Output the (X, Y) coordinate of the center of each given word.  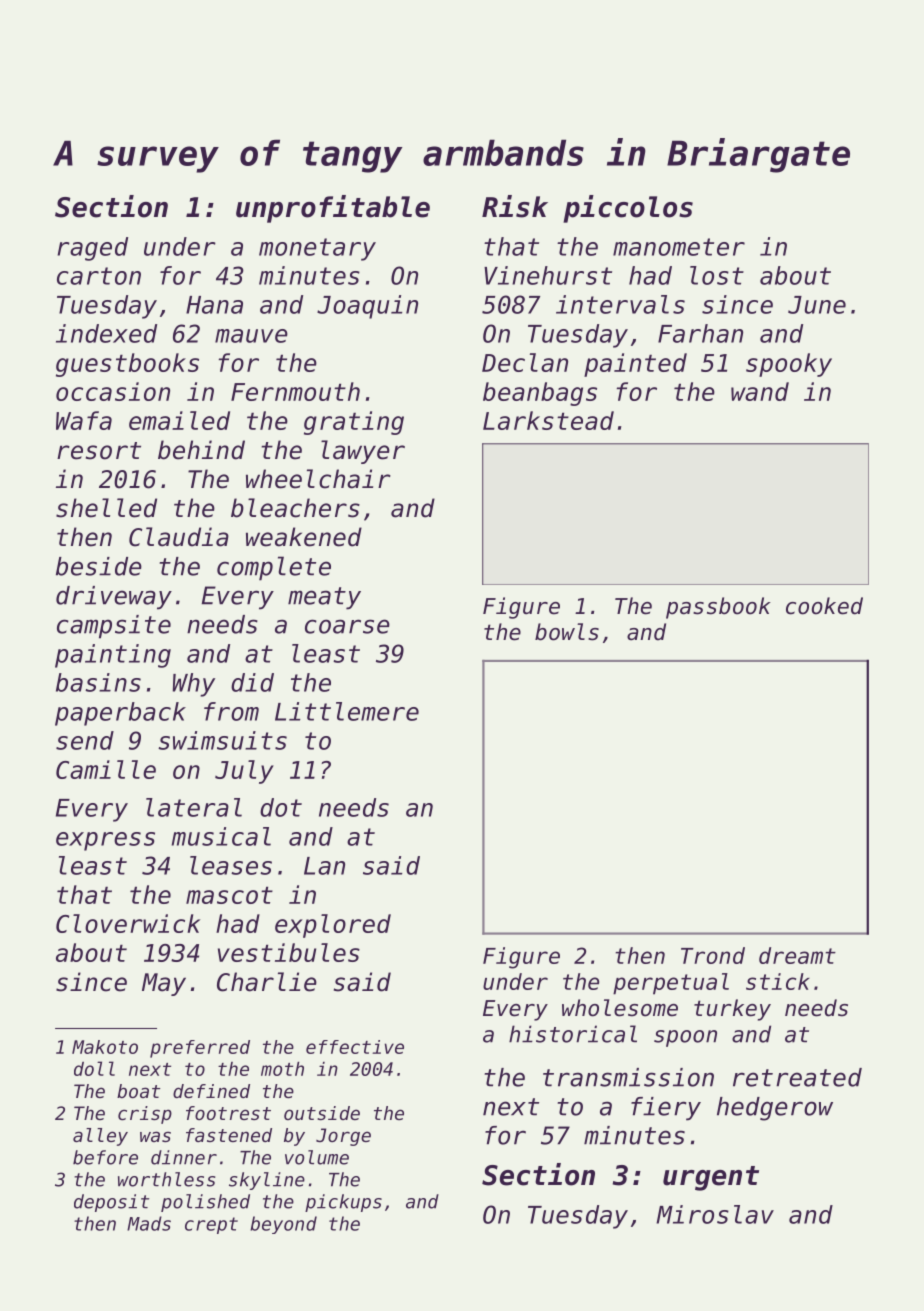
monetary (317, 249)
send (85, 740)
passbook (718, 608)
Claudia (179, 537)
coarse (347, 626)
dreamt (797, 955)
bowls (567, 632)
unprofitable (333, 209)
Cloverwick (128, 923)
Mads (149, 1223)
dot (281, 807)
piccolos (628, 209)
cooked (824, 606)
